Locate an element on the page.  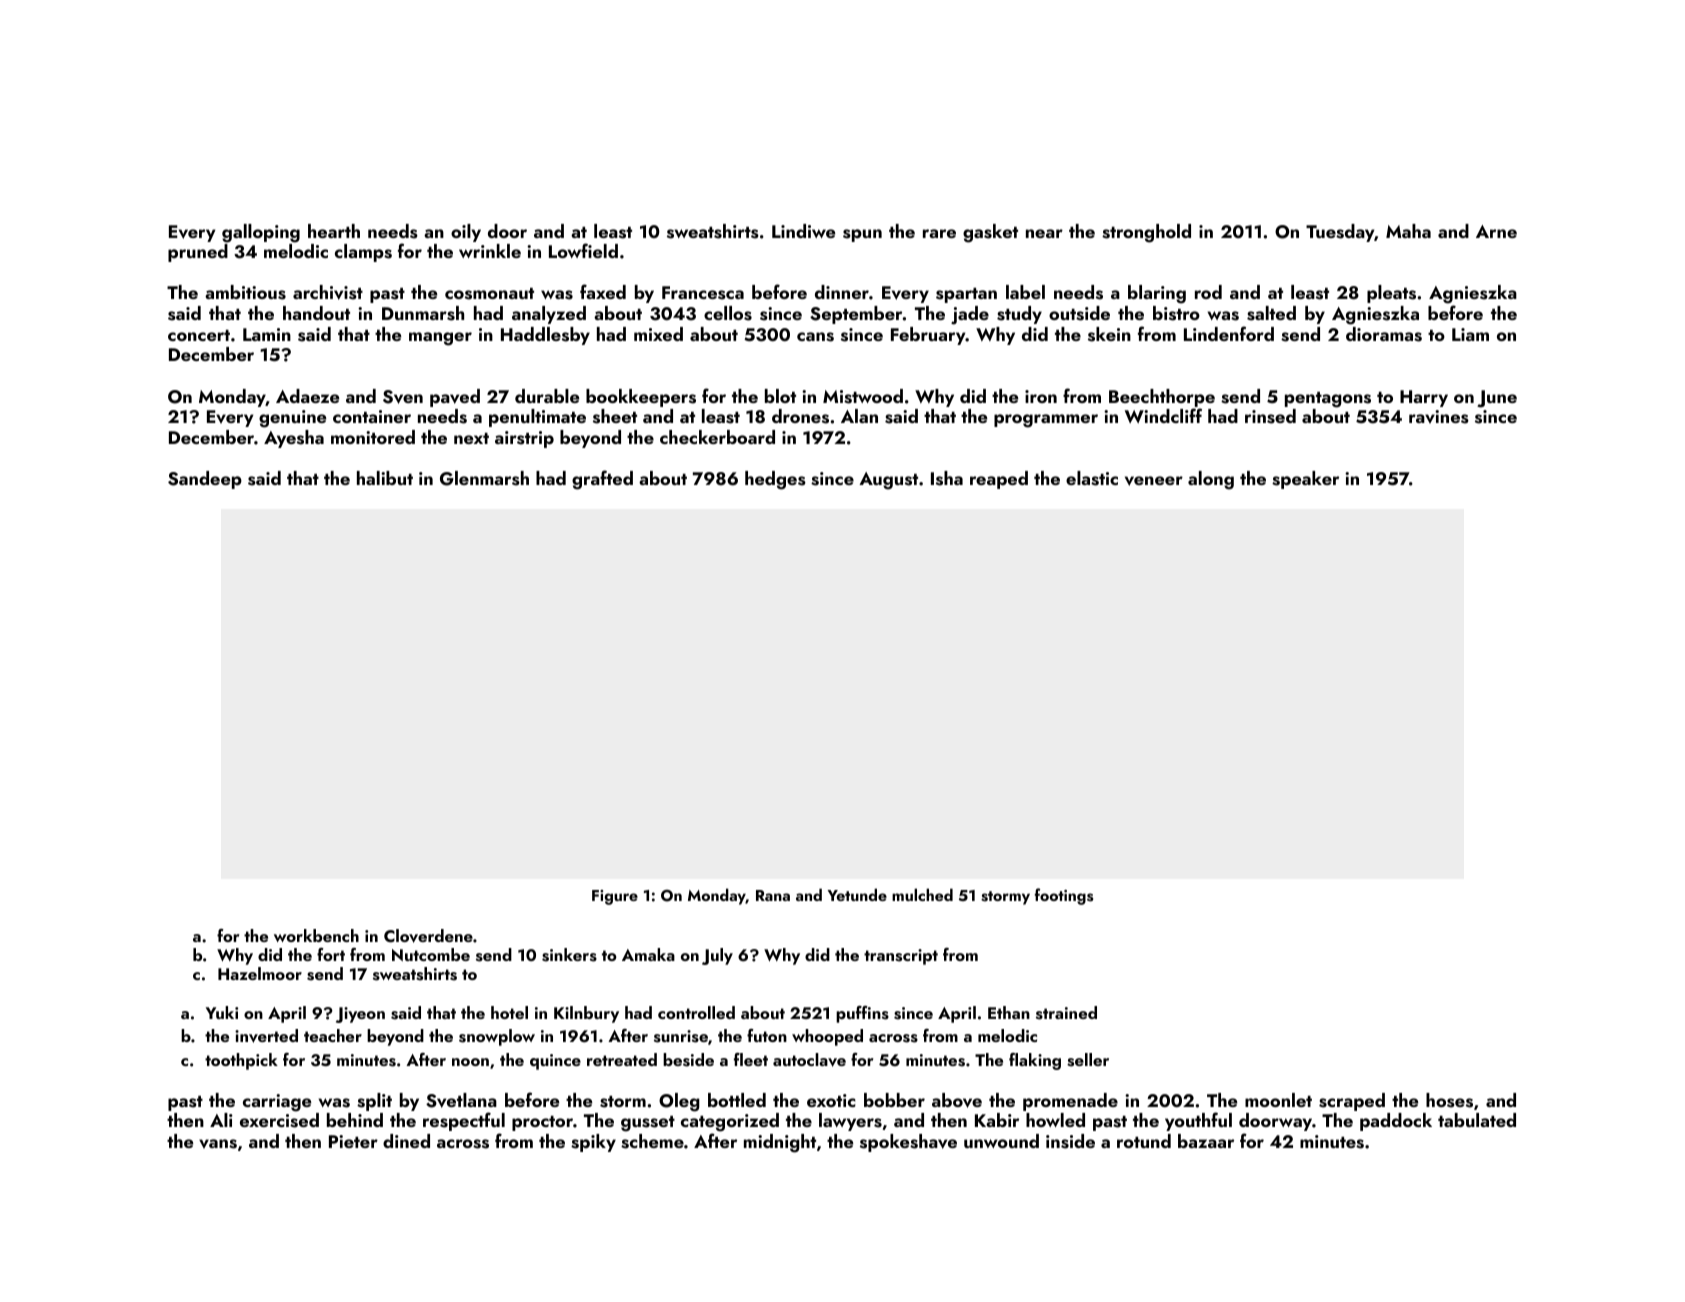
oily is located at coordinates (466, 233).
